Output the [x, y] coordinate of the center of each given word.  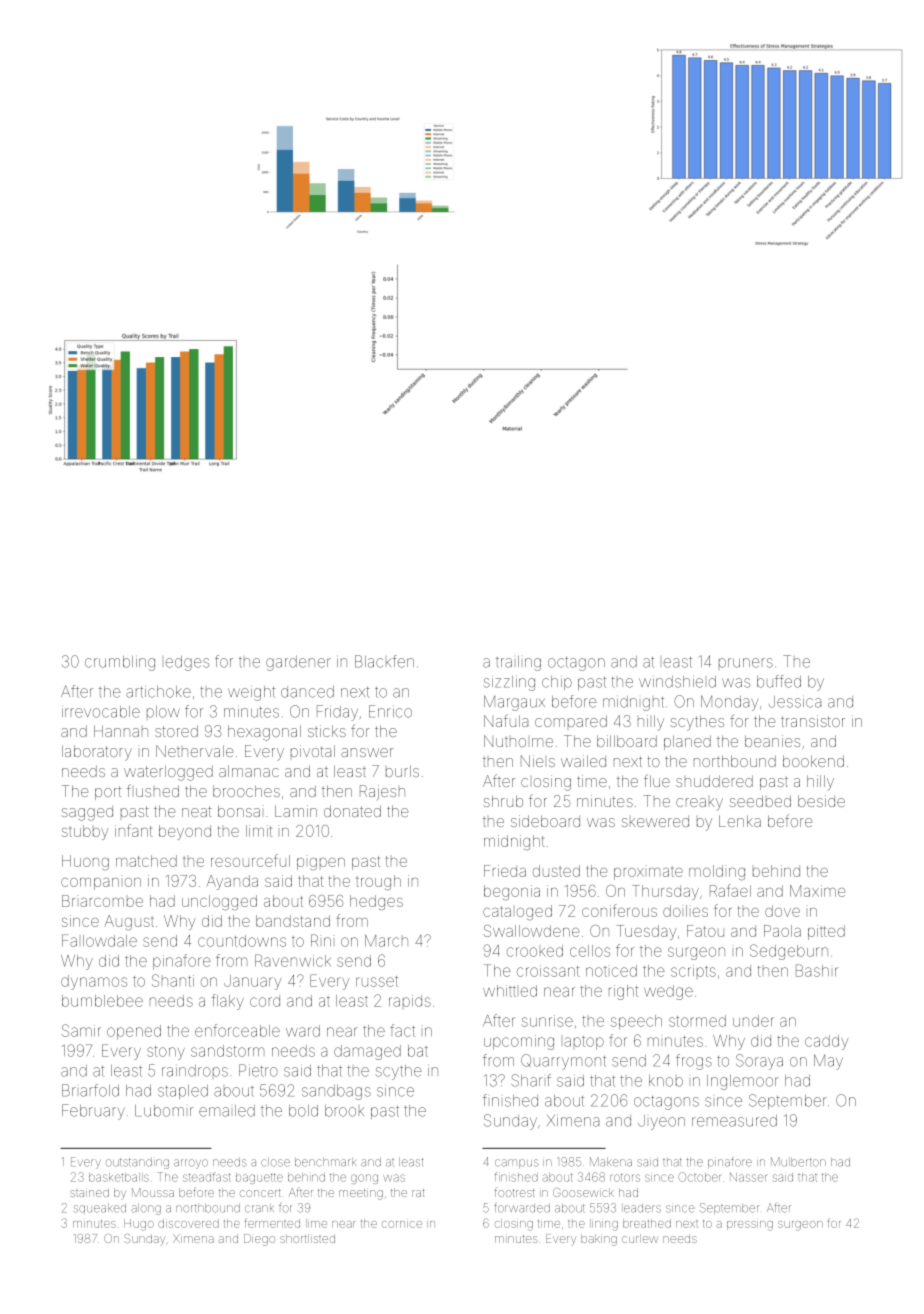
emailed [227, 1111]
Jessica [795, 702]
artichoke [158, 692]
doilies [685, 911]
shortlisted [307, 1238]
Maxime [818, 891]
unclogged [219, 902]
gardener [298, 663]
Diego [259, 1240]
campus [517, 1163]
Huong [85, 862]
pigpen [321, 864]
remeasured [734, 1121]
